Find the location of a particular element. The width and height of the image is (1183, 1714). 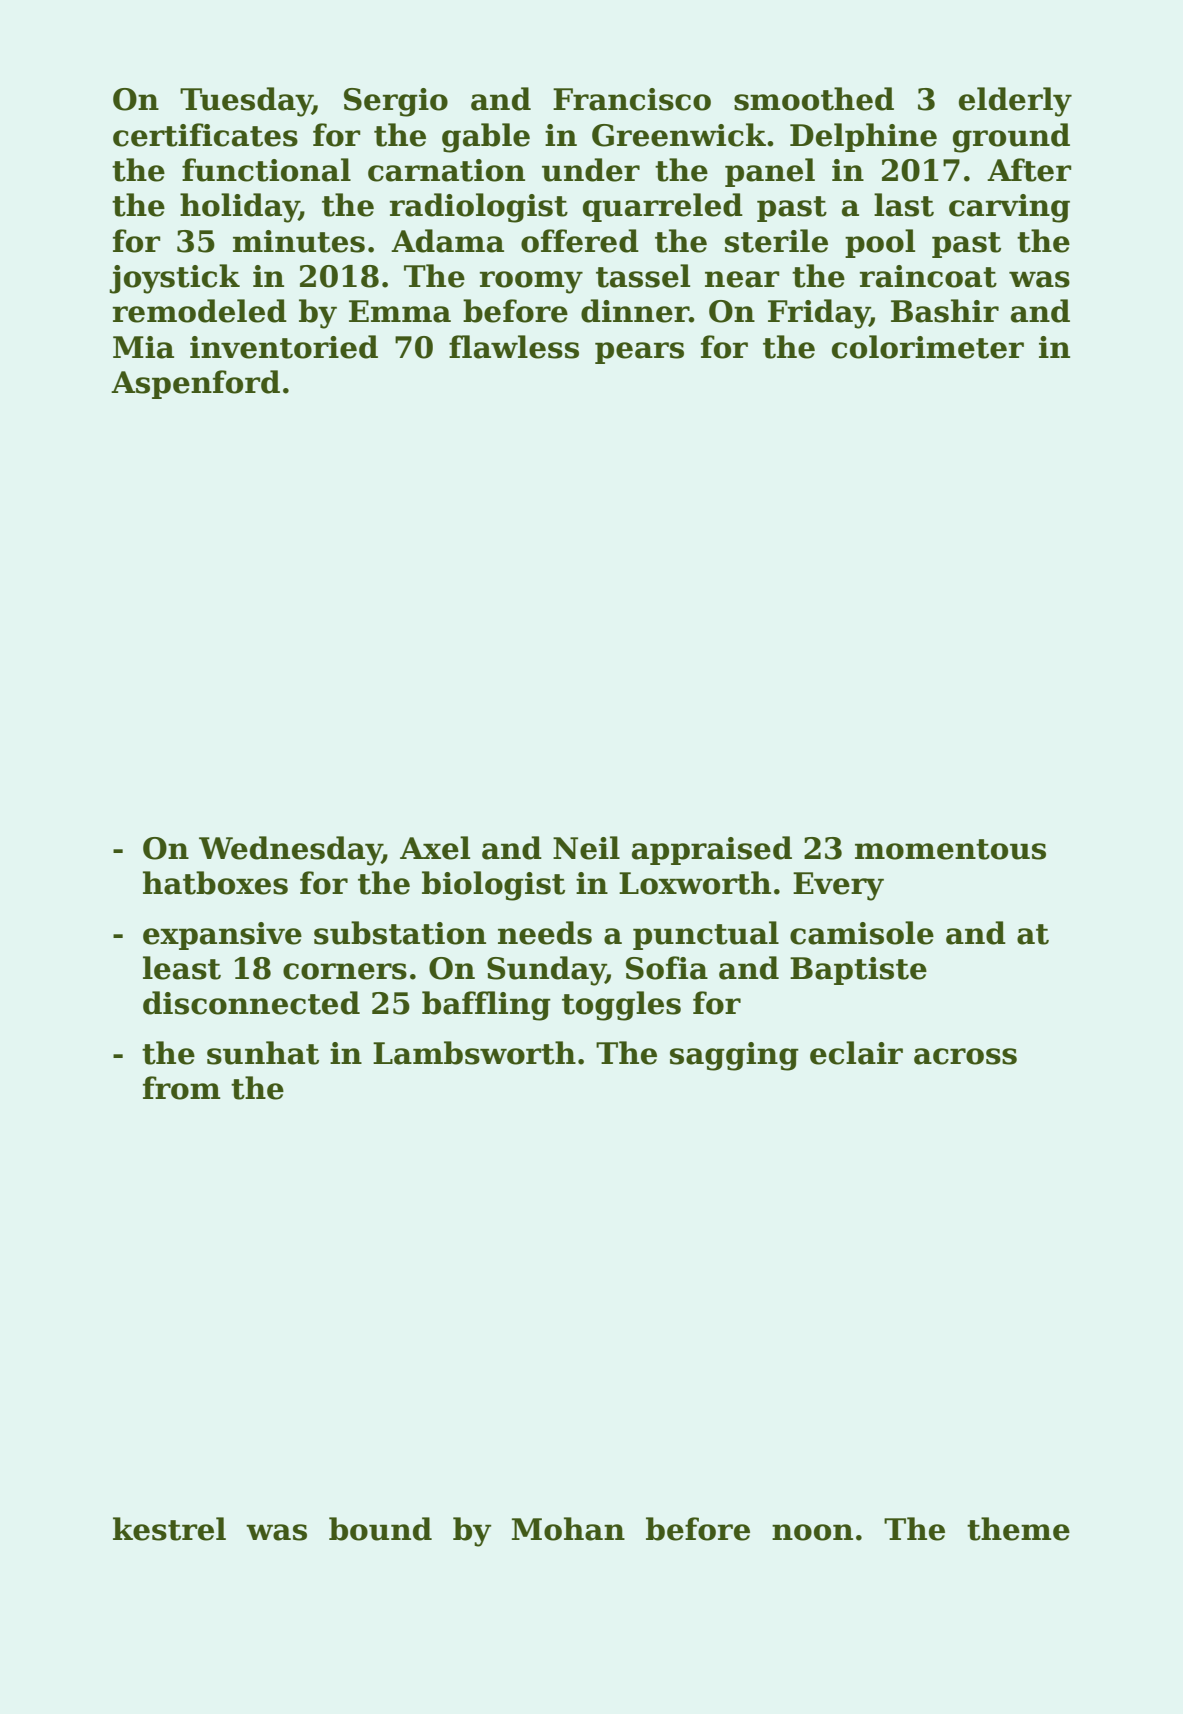

bound is located at coordinates (380, 1529).
